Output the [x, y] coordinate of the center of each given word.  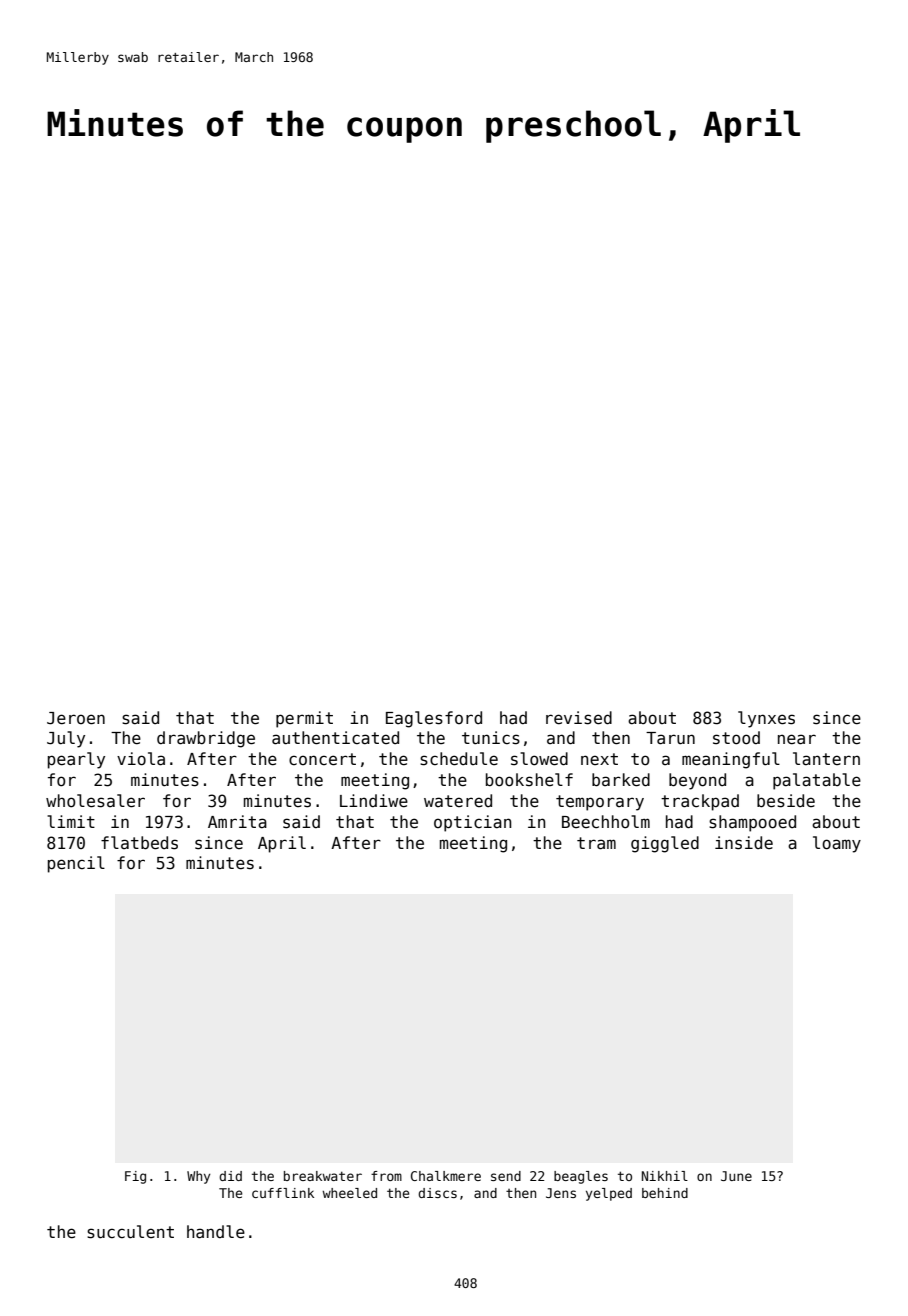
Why [199, 1177]
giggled [665, 844]
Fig [135, 1177]
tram [596, 843]
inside [744, 843]
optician [473, 823]
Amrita [237, 822]
